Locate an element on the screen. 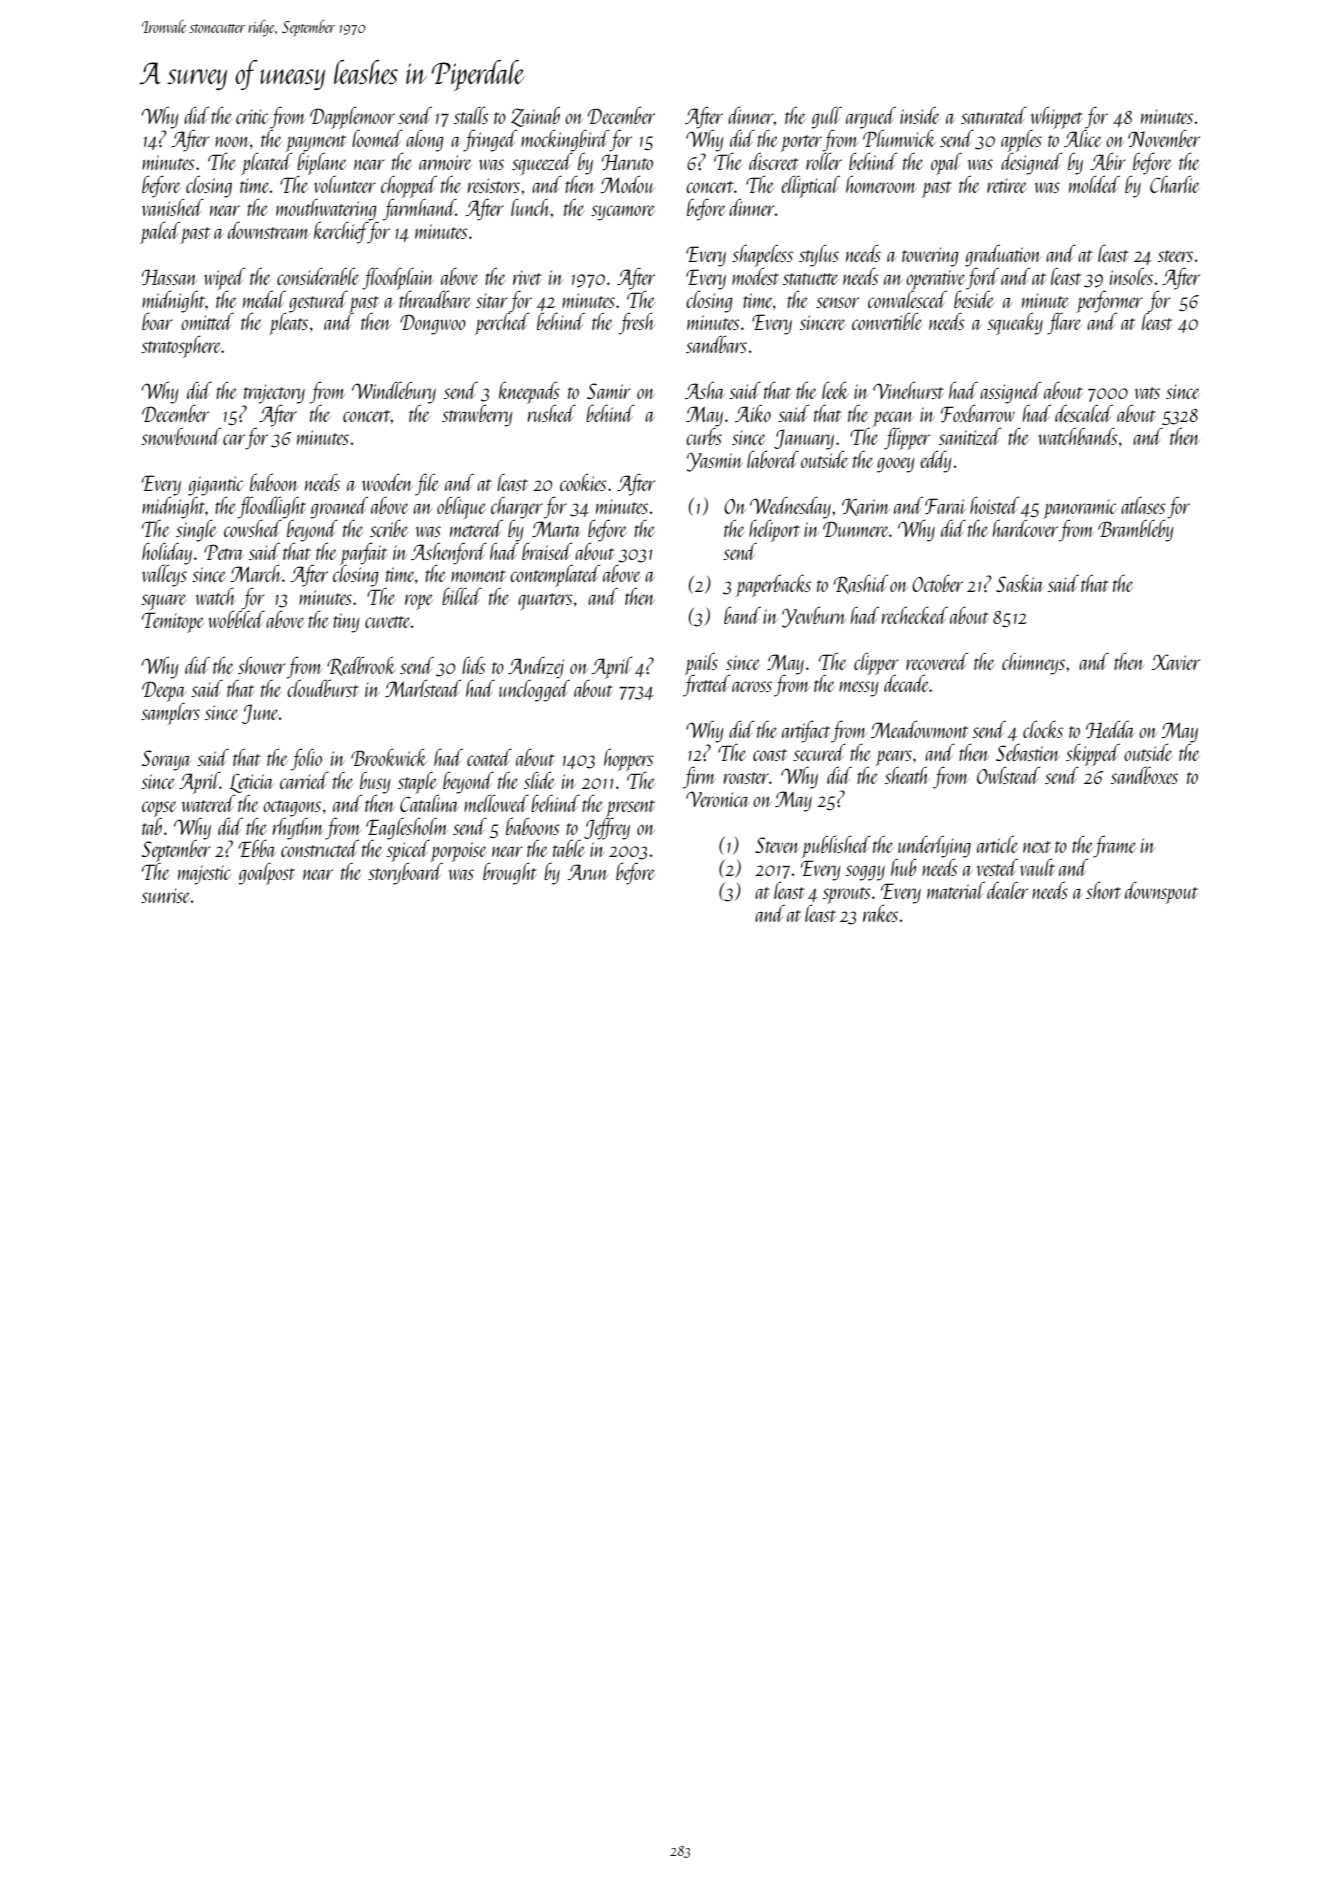 This screenshot has height=1897, width=1341. sunrise is located at coordinates (166, 895).
